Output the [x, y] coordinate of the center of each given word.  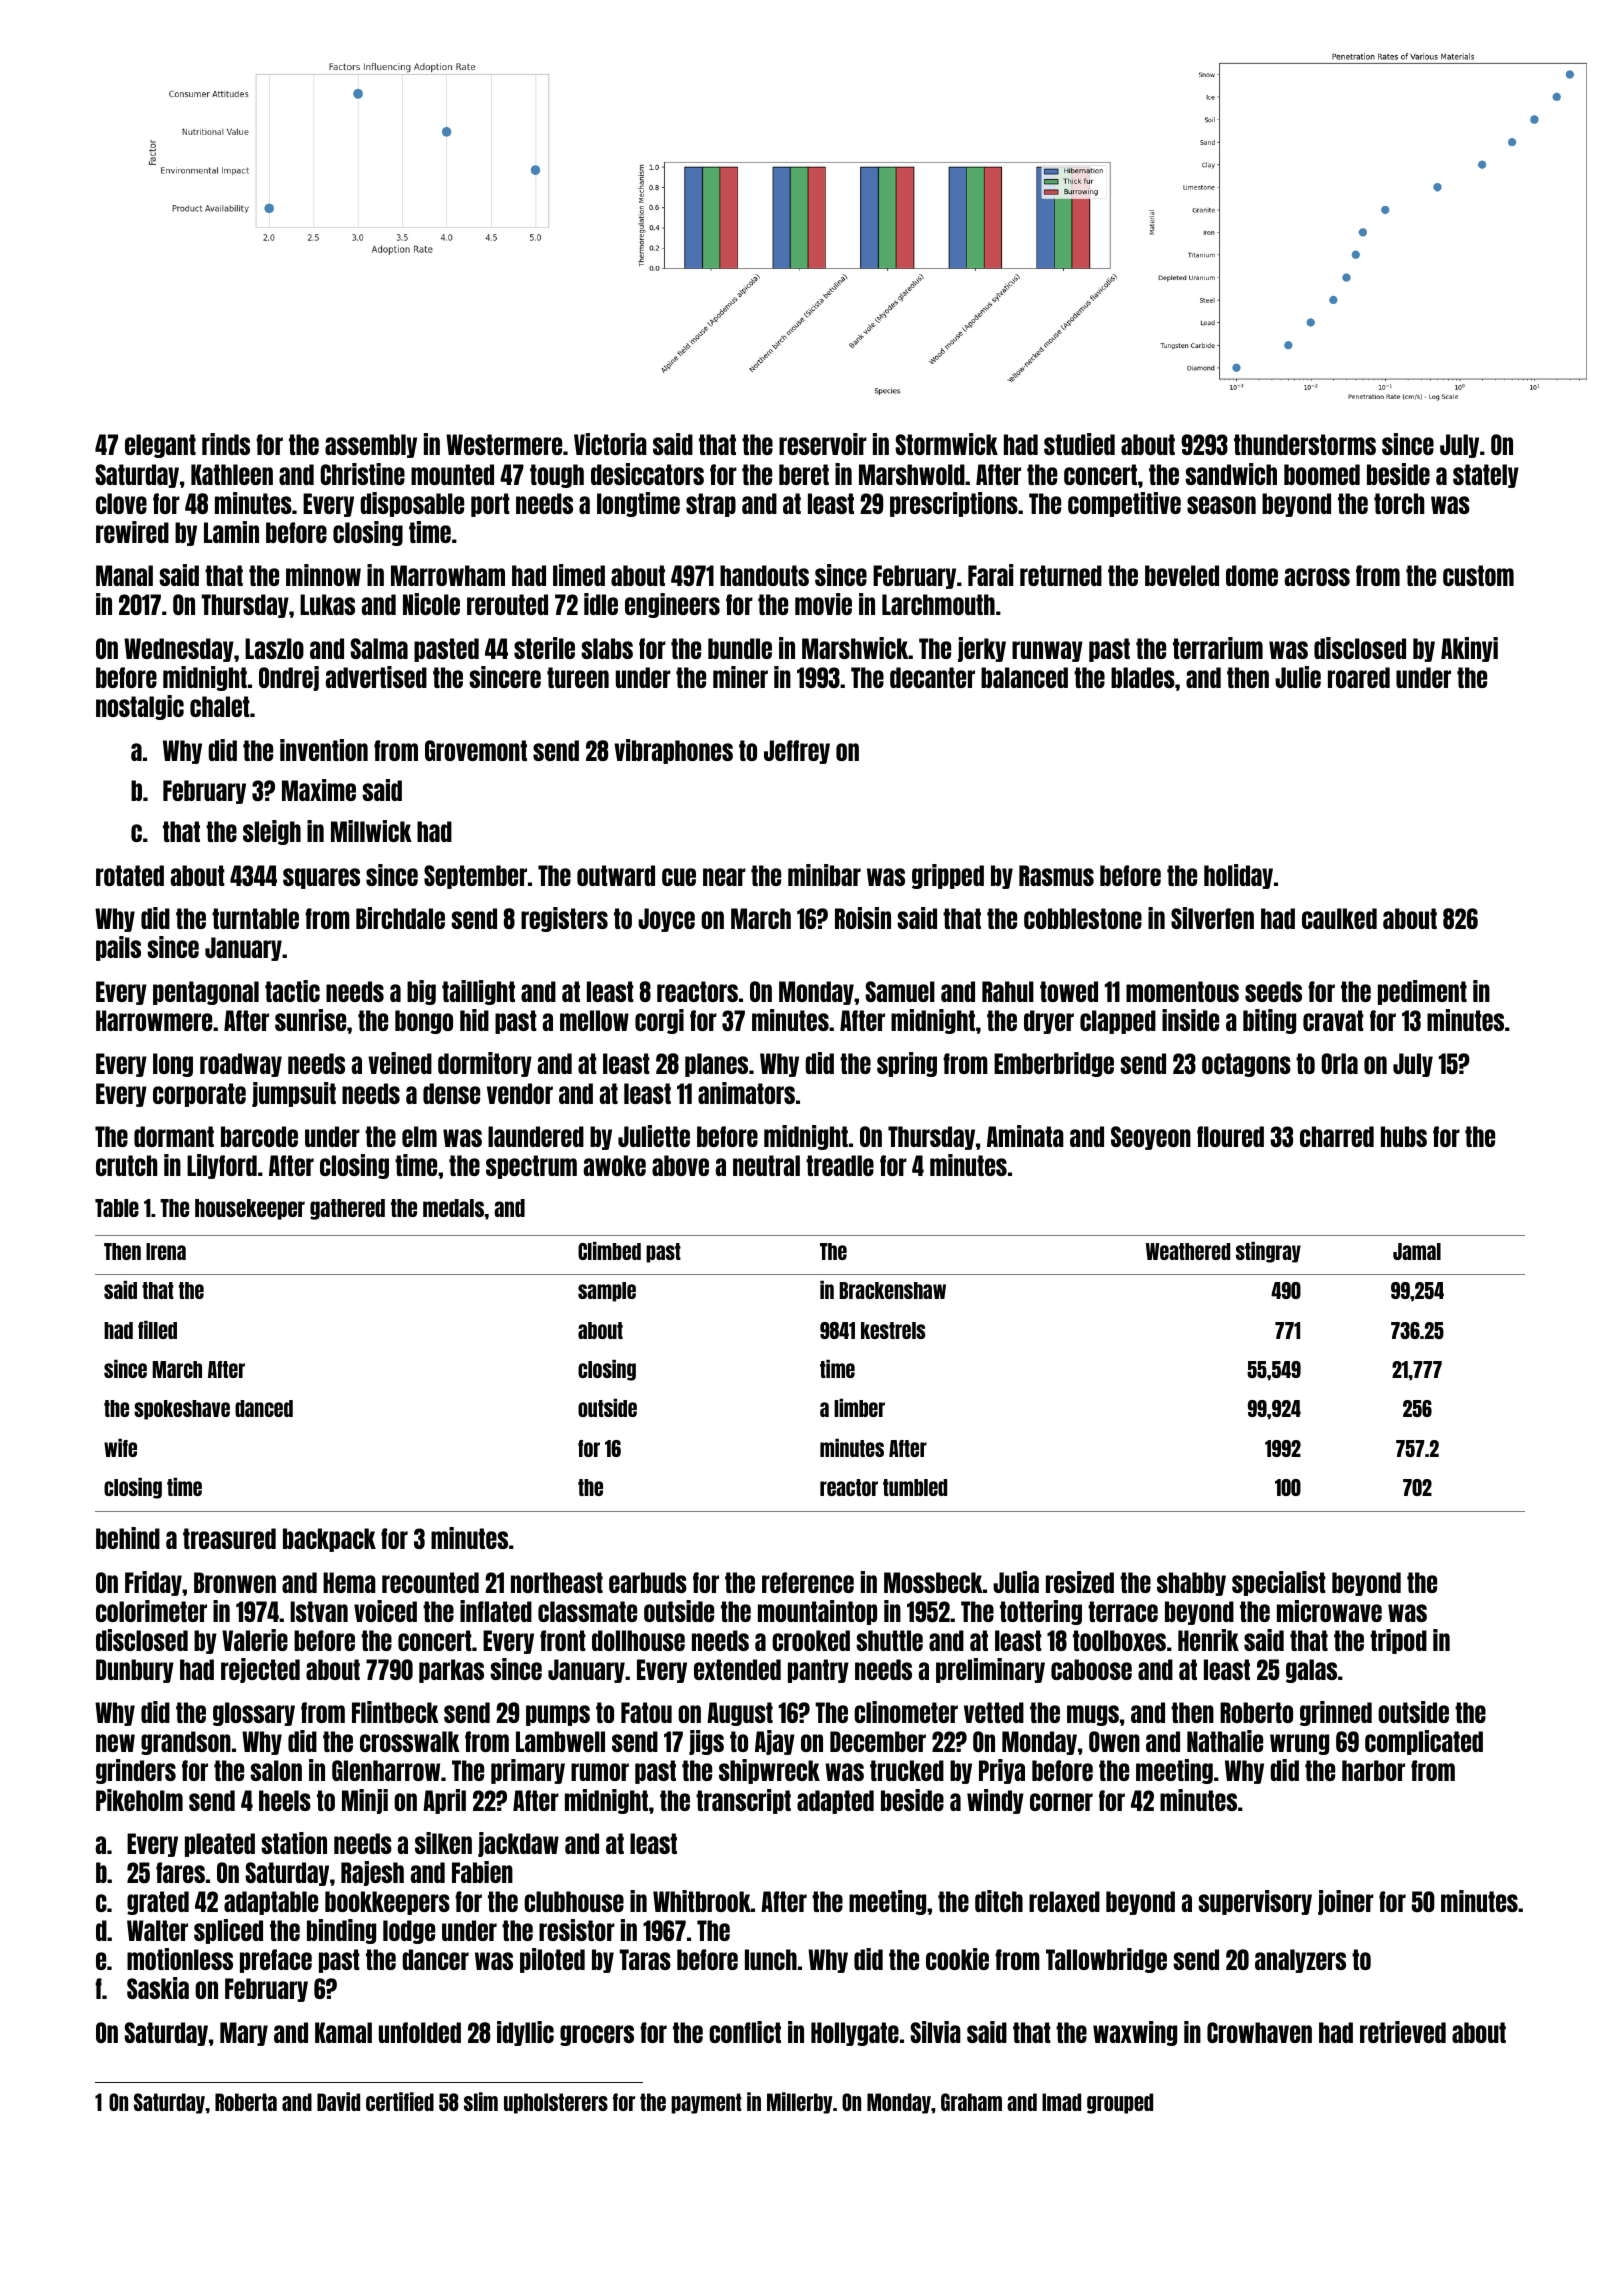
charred [1337, 1136]
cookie [957, 1959]
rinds [226, 444]
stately [1486, 476]
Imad [1061, 2102]
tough [557, 476]
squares [321, 878]
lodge [409, 1932]
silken [443, 1843]
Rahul [1008, 991]
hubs [1404, 1136]
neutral [766, 1165]
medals [453, 1208]
